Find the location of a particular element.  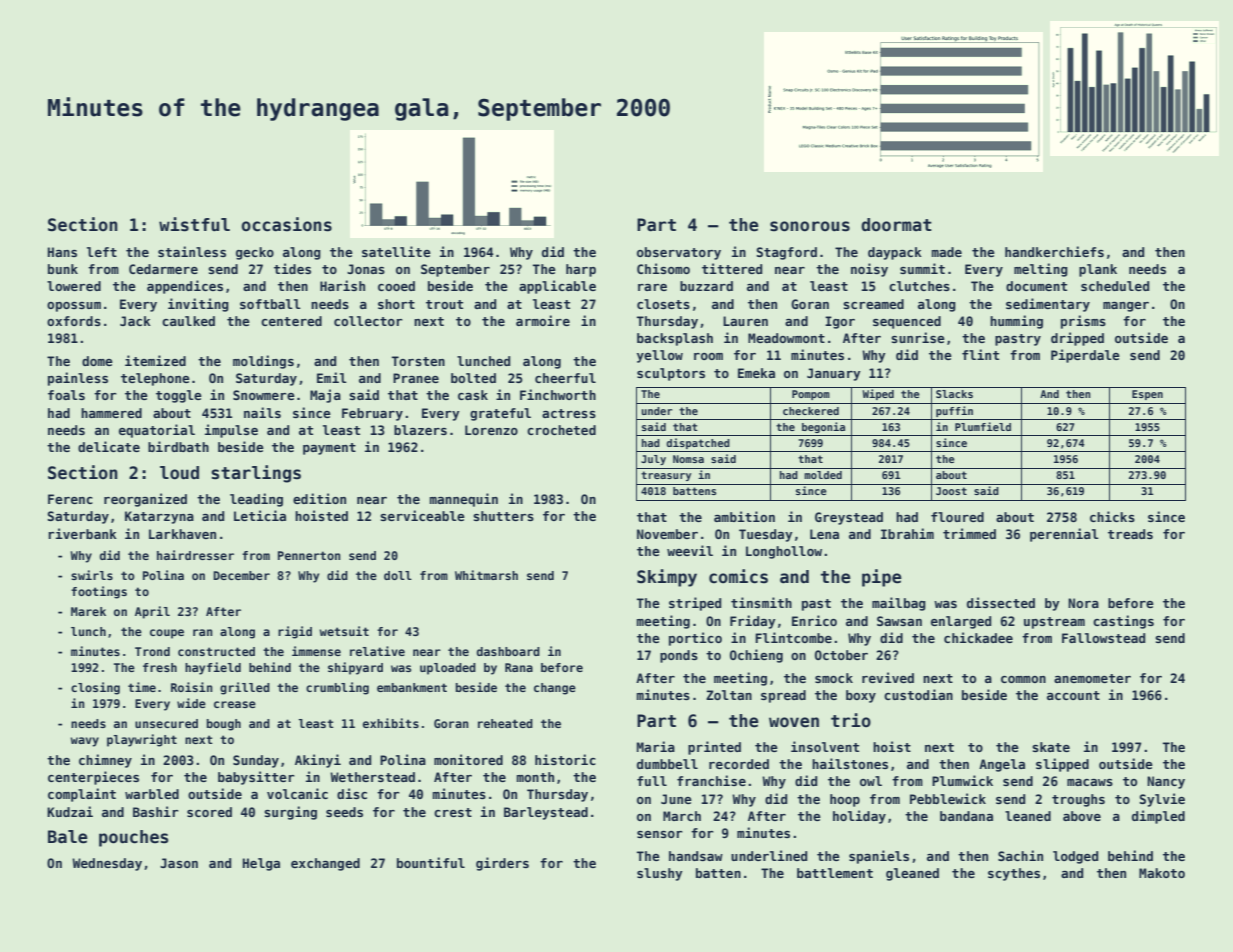

foals is located at coordinates (66, 395).
